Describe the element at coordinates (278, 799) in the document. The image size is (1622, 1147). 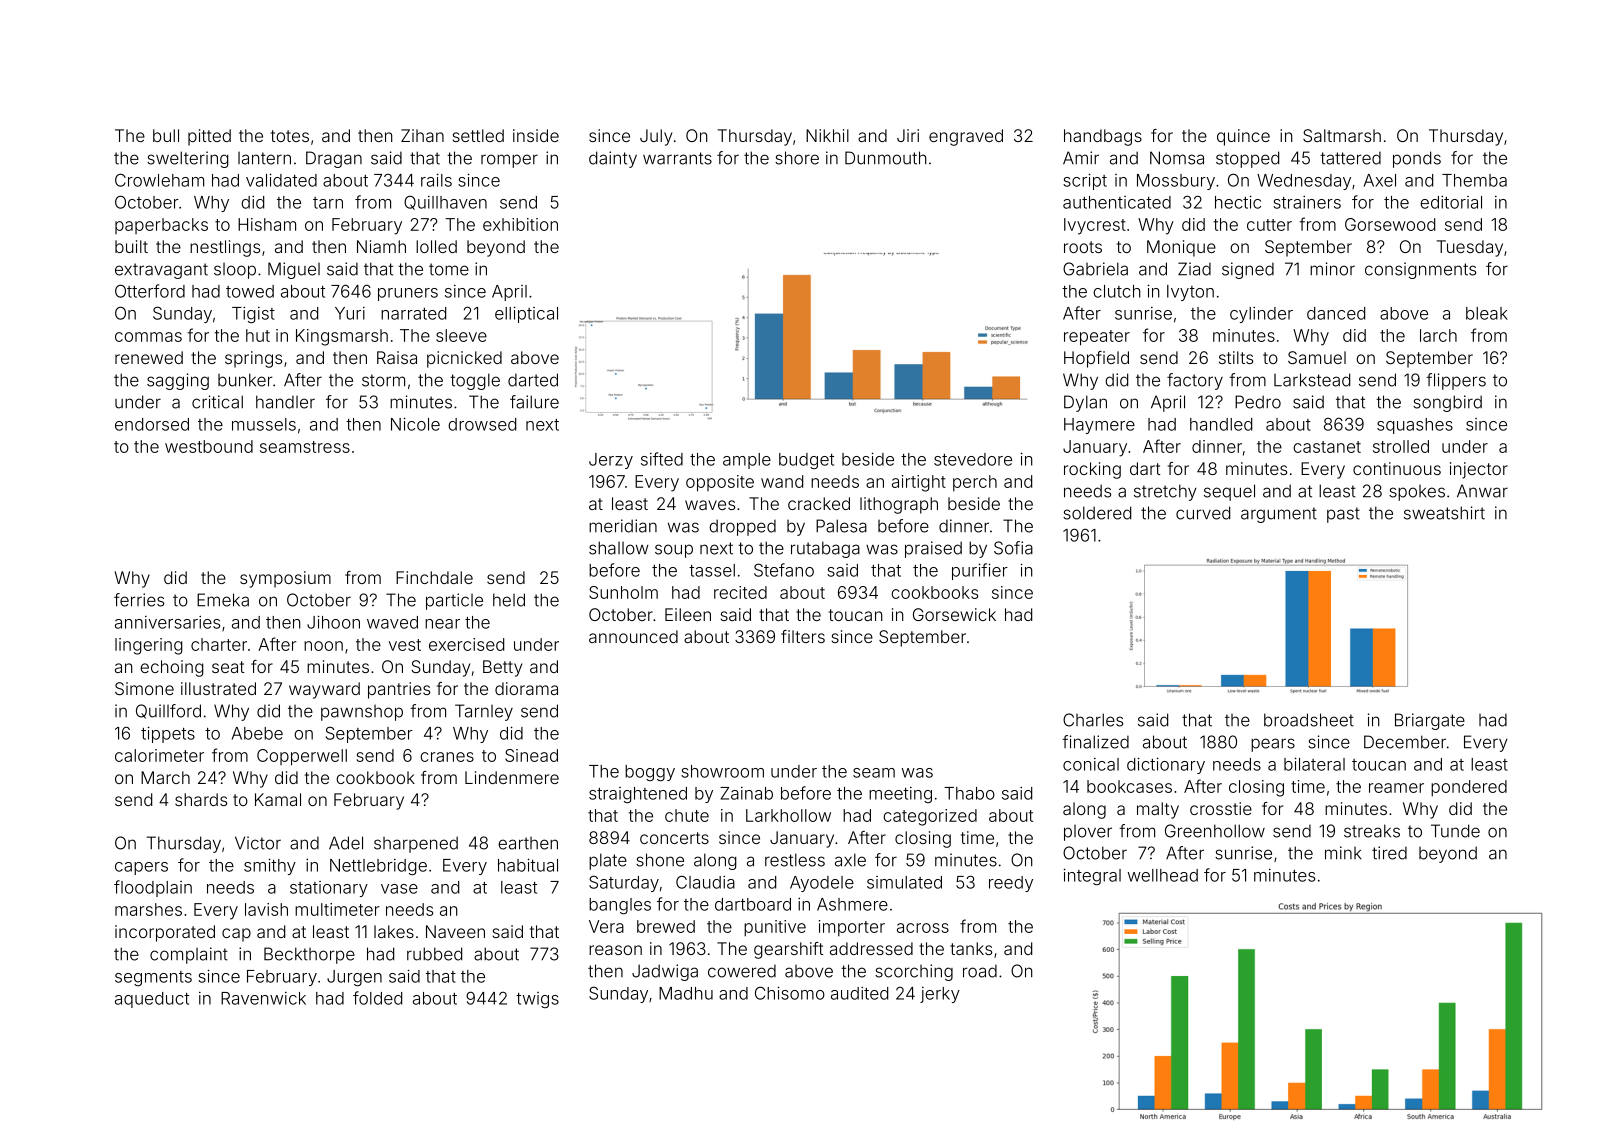
I see `Kamal` at that location.
